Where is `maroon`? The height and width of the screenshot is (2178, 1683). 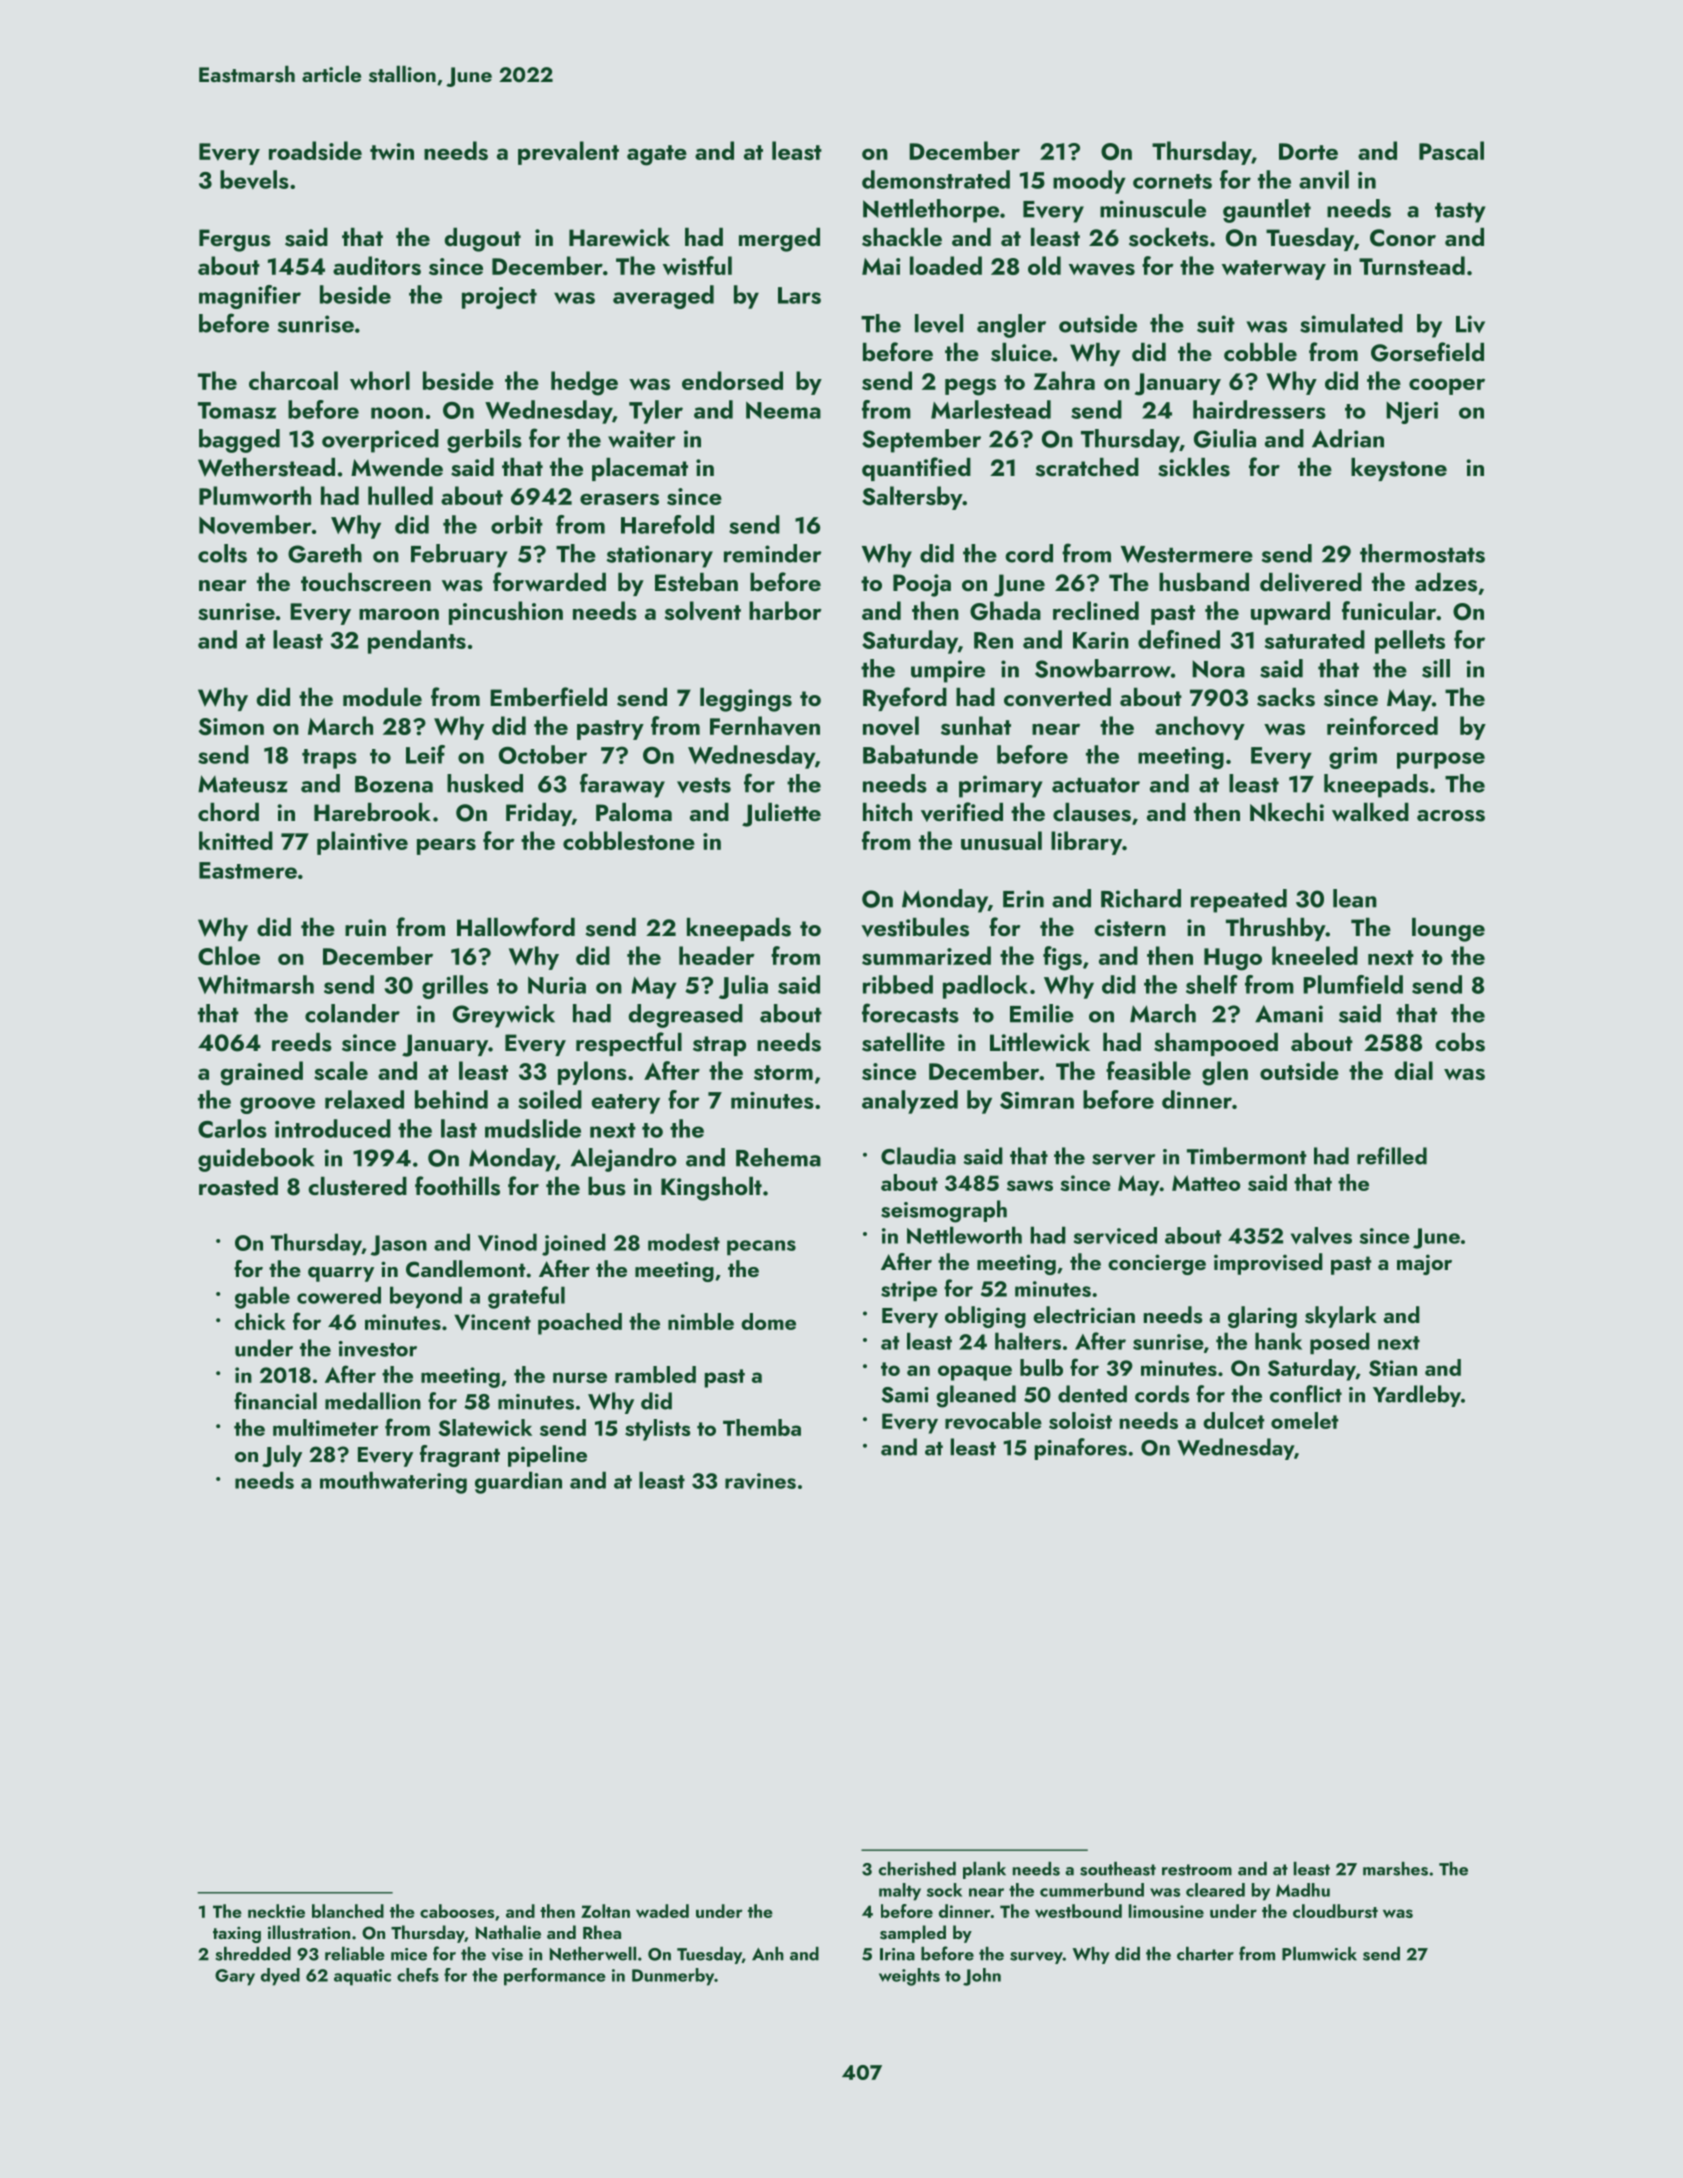 maroon is located at coordinates (399, 614).
